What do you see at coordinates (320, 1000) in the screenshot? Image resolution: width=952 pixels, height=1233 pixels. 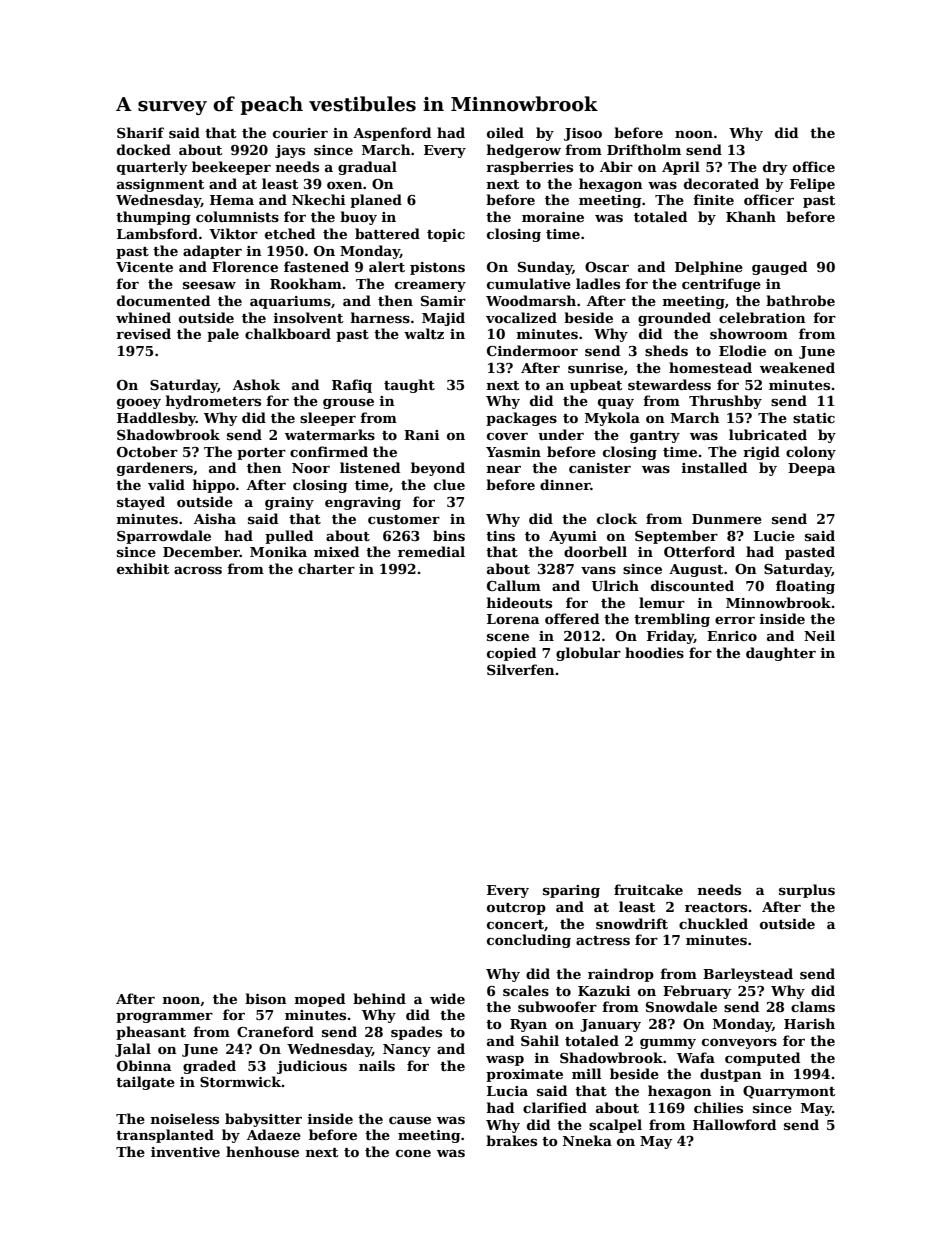 I see `moped` at bounding box center [320, 1000].
